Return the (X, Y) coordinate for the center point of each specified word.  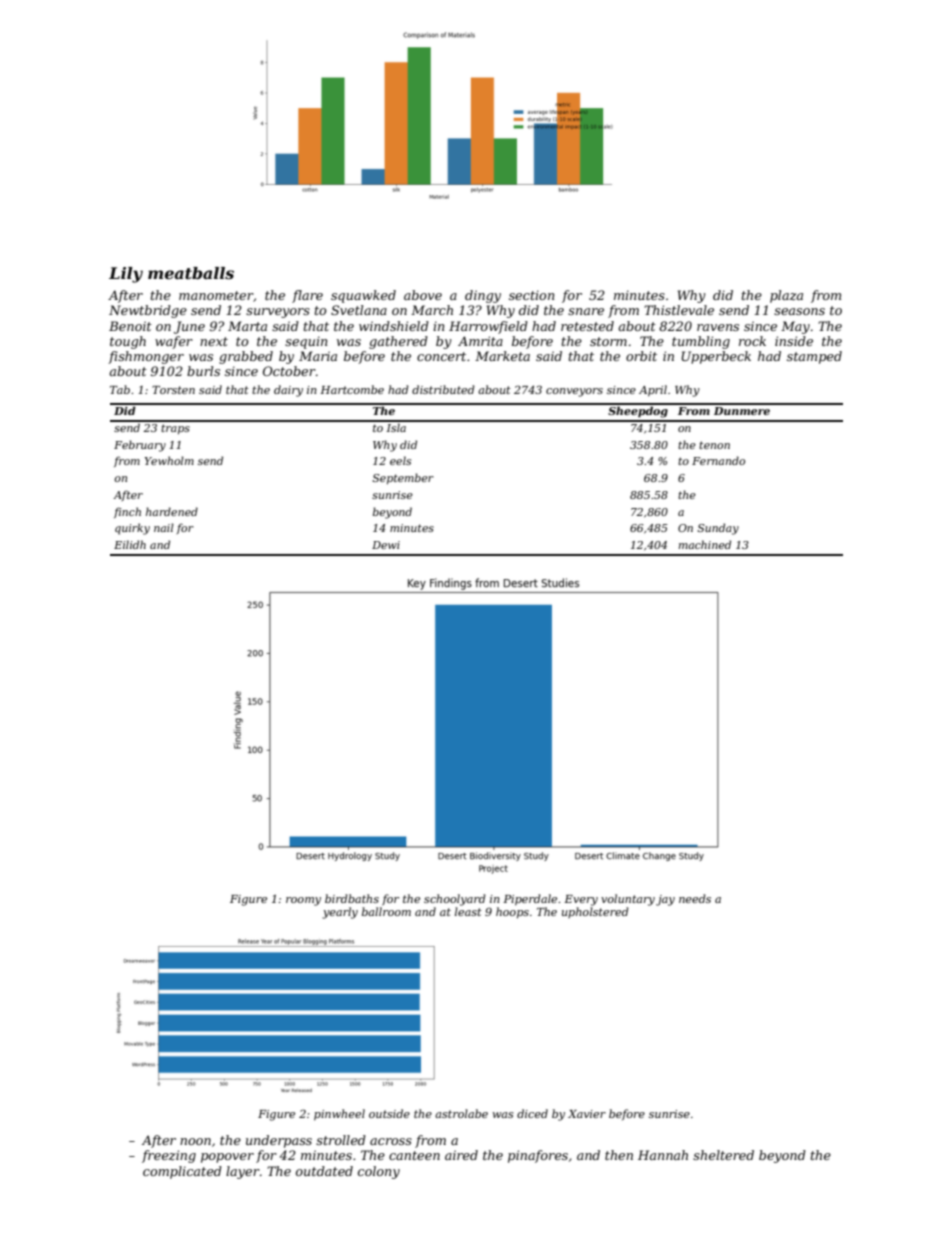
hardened (172, 511)
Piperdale (530, 900)
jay (665, 900)
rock (752, 341)
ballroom (386, 911)
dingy (483, 296)
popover (227, 1158)
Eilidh (130, 544)
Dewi (386, 545)
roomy (303, 901)
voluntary (628, 900)
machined (705, 544)
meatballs (191, 273)
